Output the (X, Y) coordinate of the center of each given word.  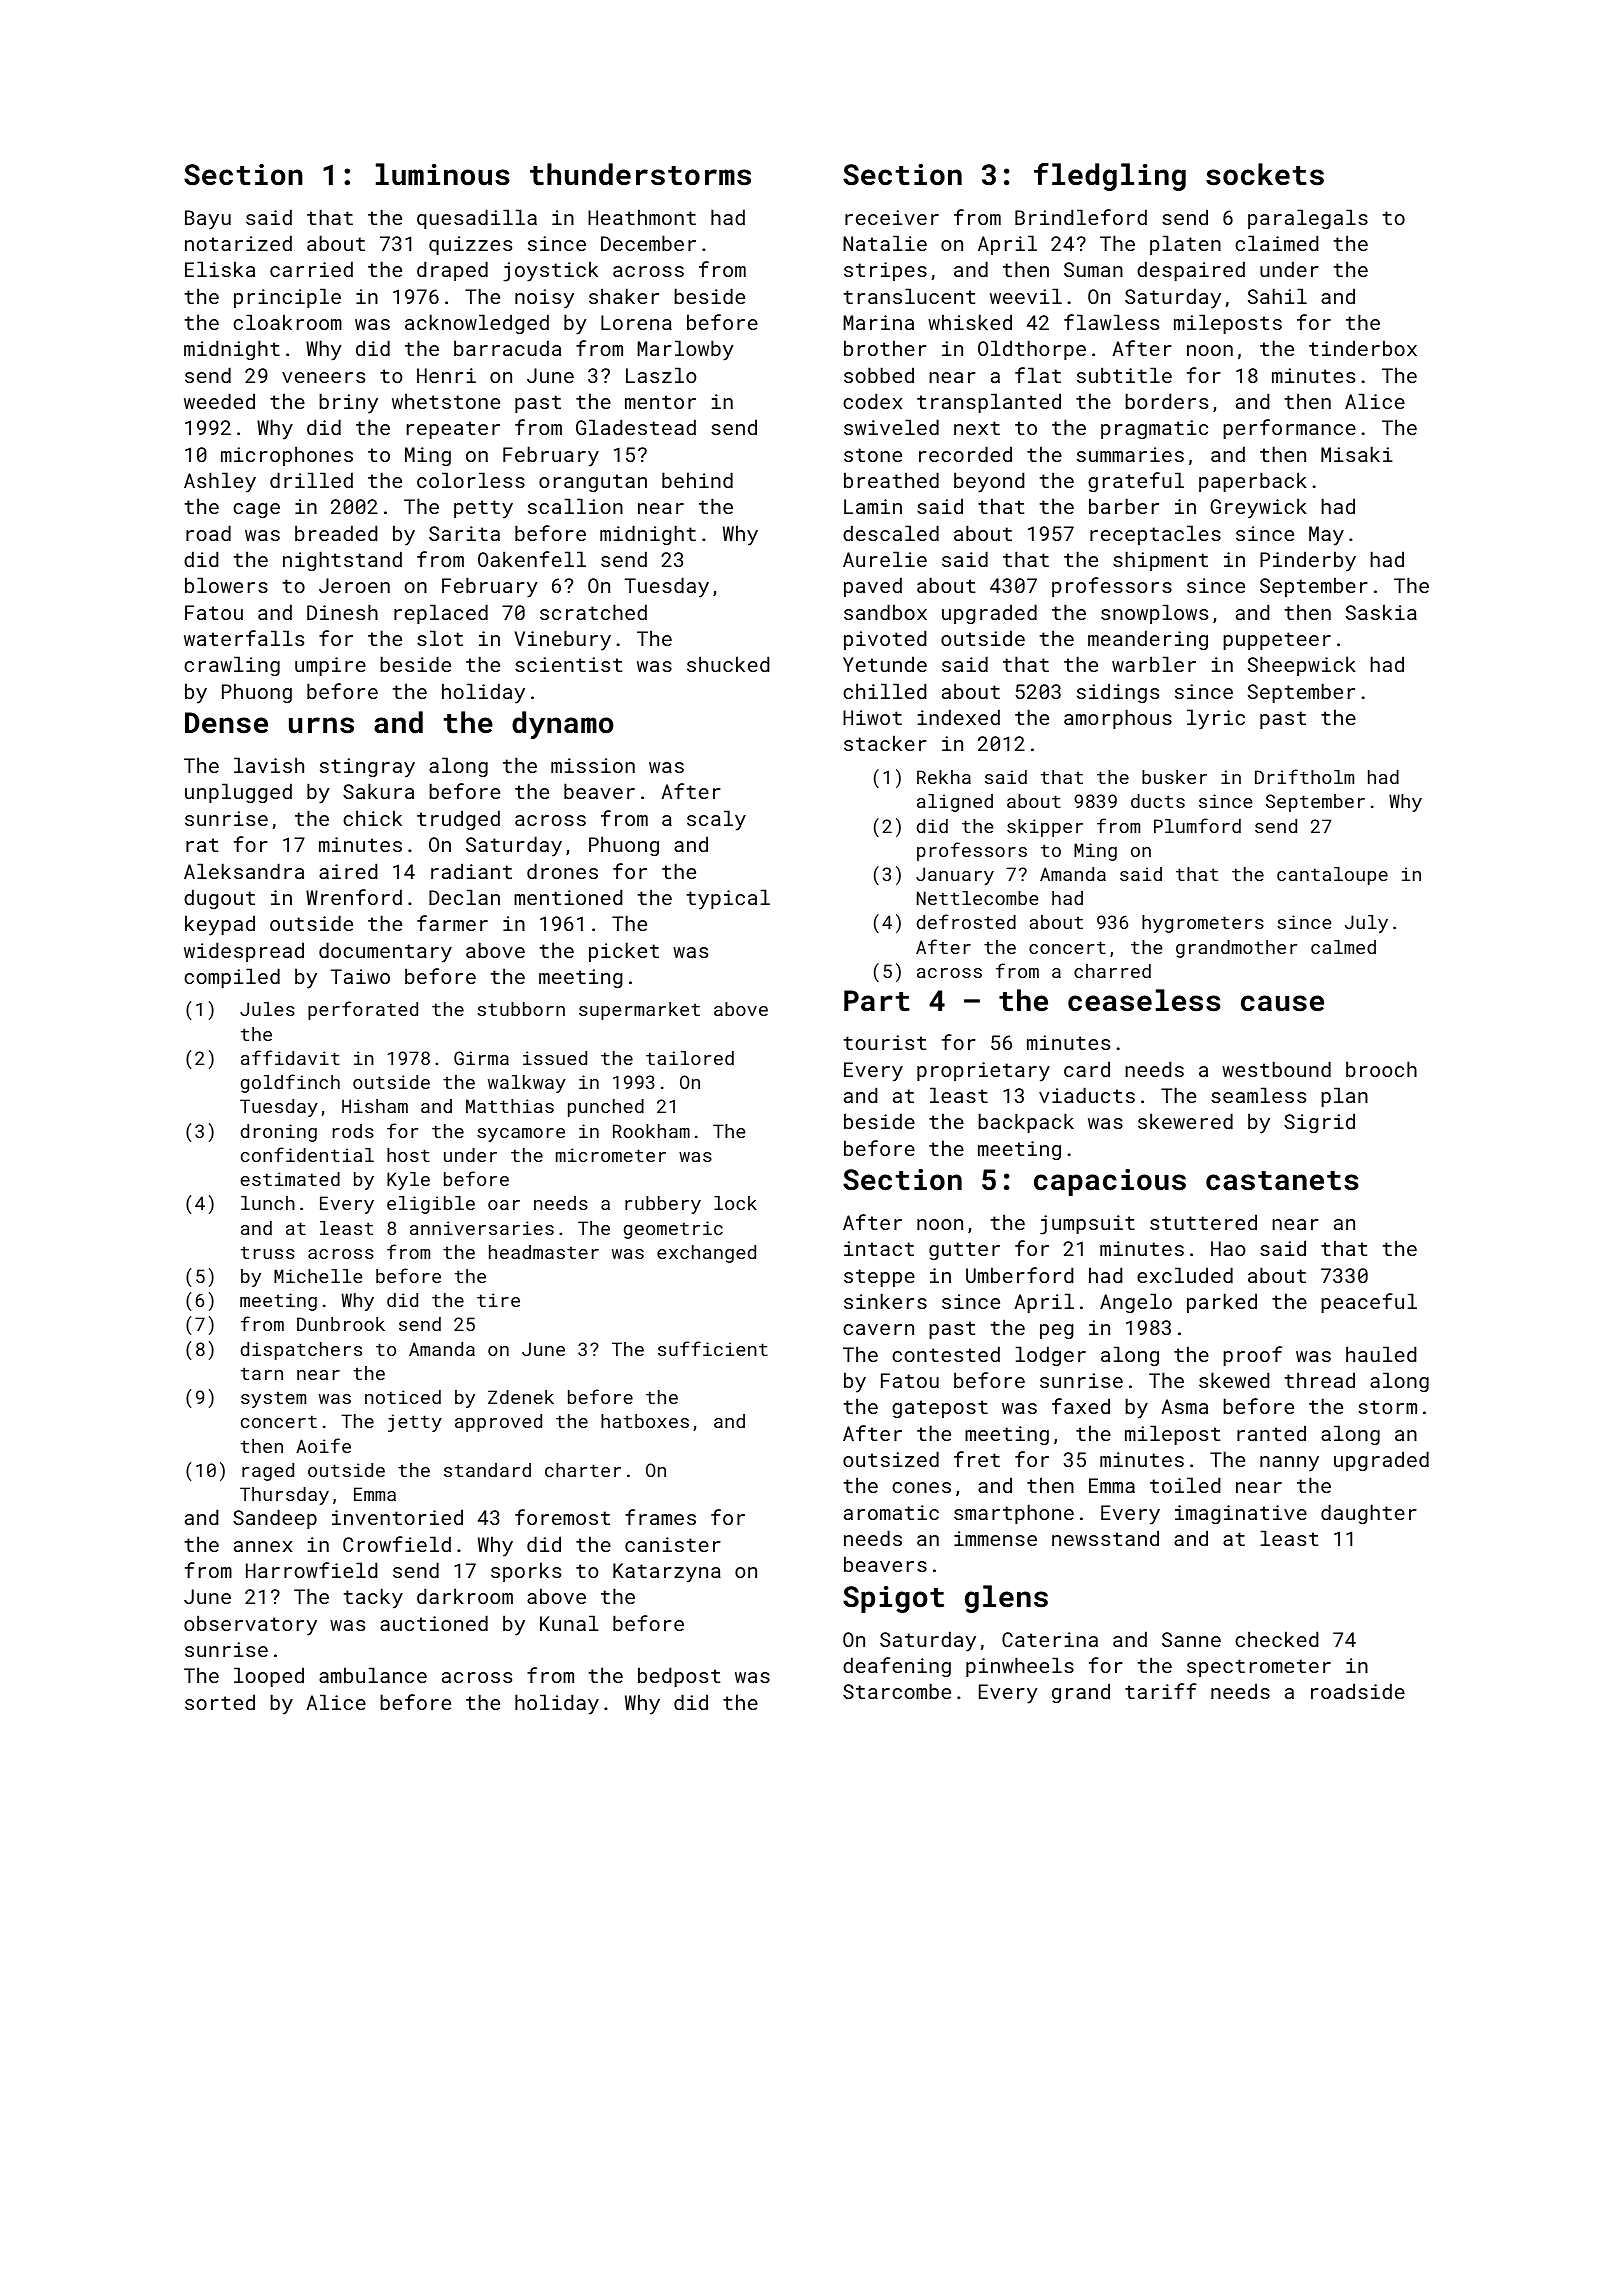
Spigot (893, 1599)
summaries (1130, 454)
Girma (481, 1058)
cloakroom (287, 322)
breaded (336, 533)
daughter (1369, 1514)
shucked (728, 664)
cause (1282, 1003)
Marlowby (685, 350)
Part (877, 1001)
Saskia (1381, 612)
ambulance (373, 1675)
